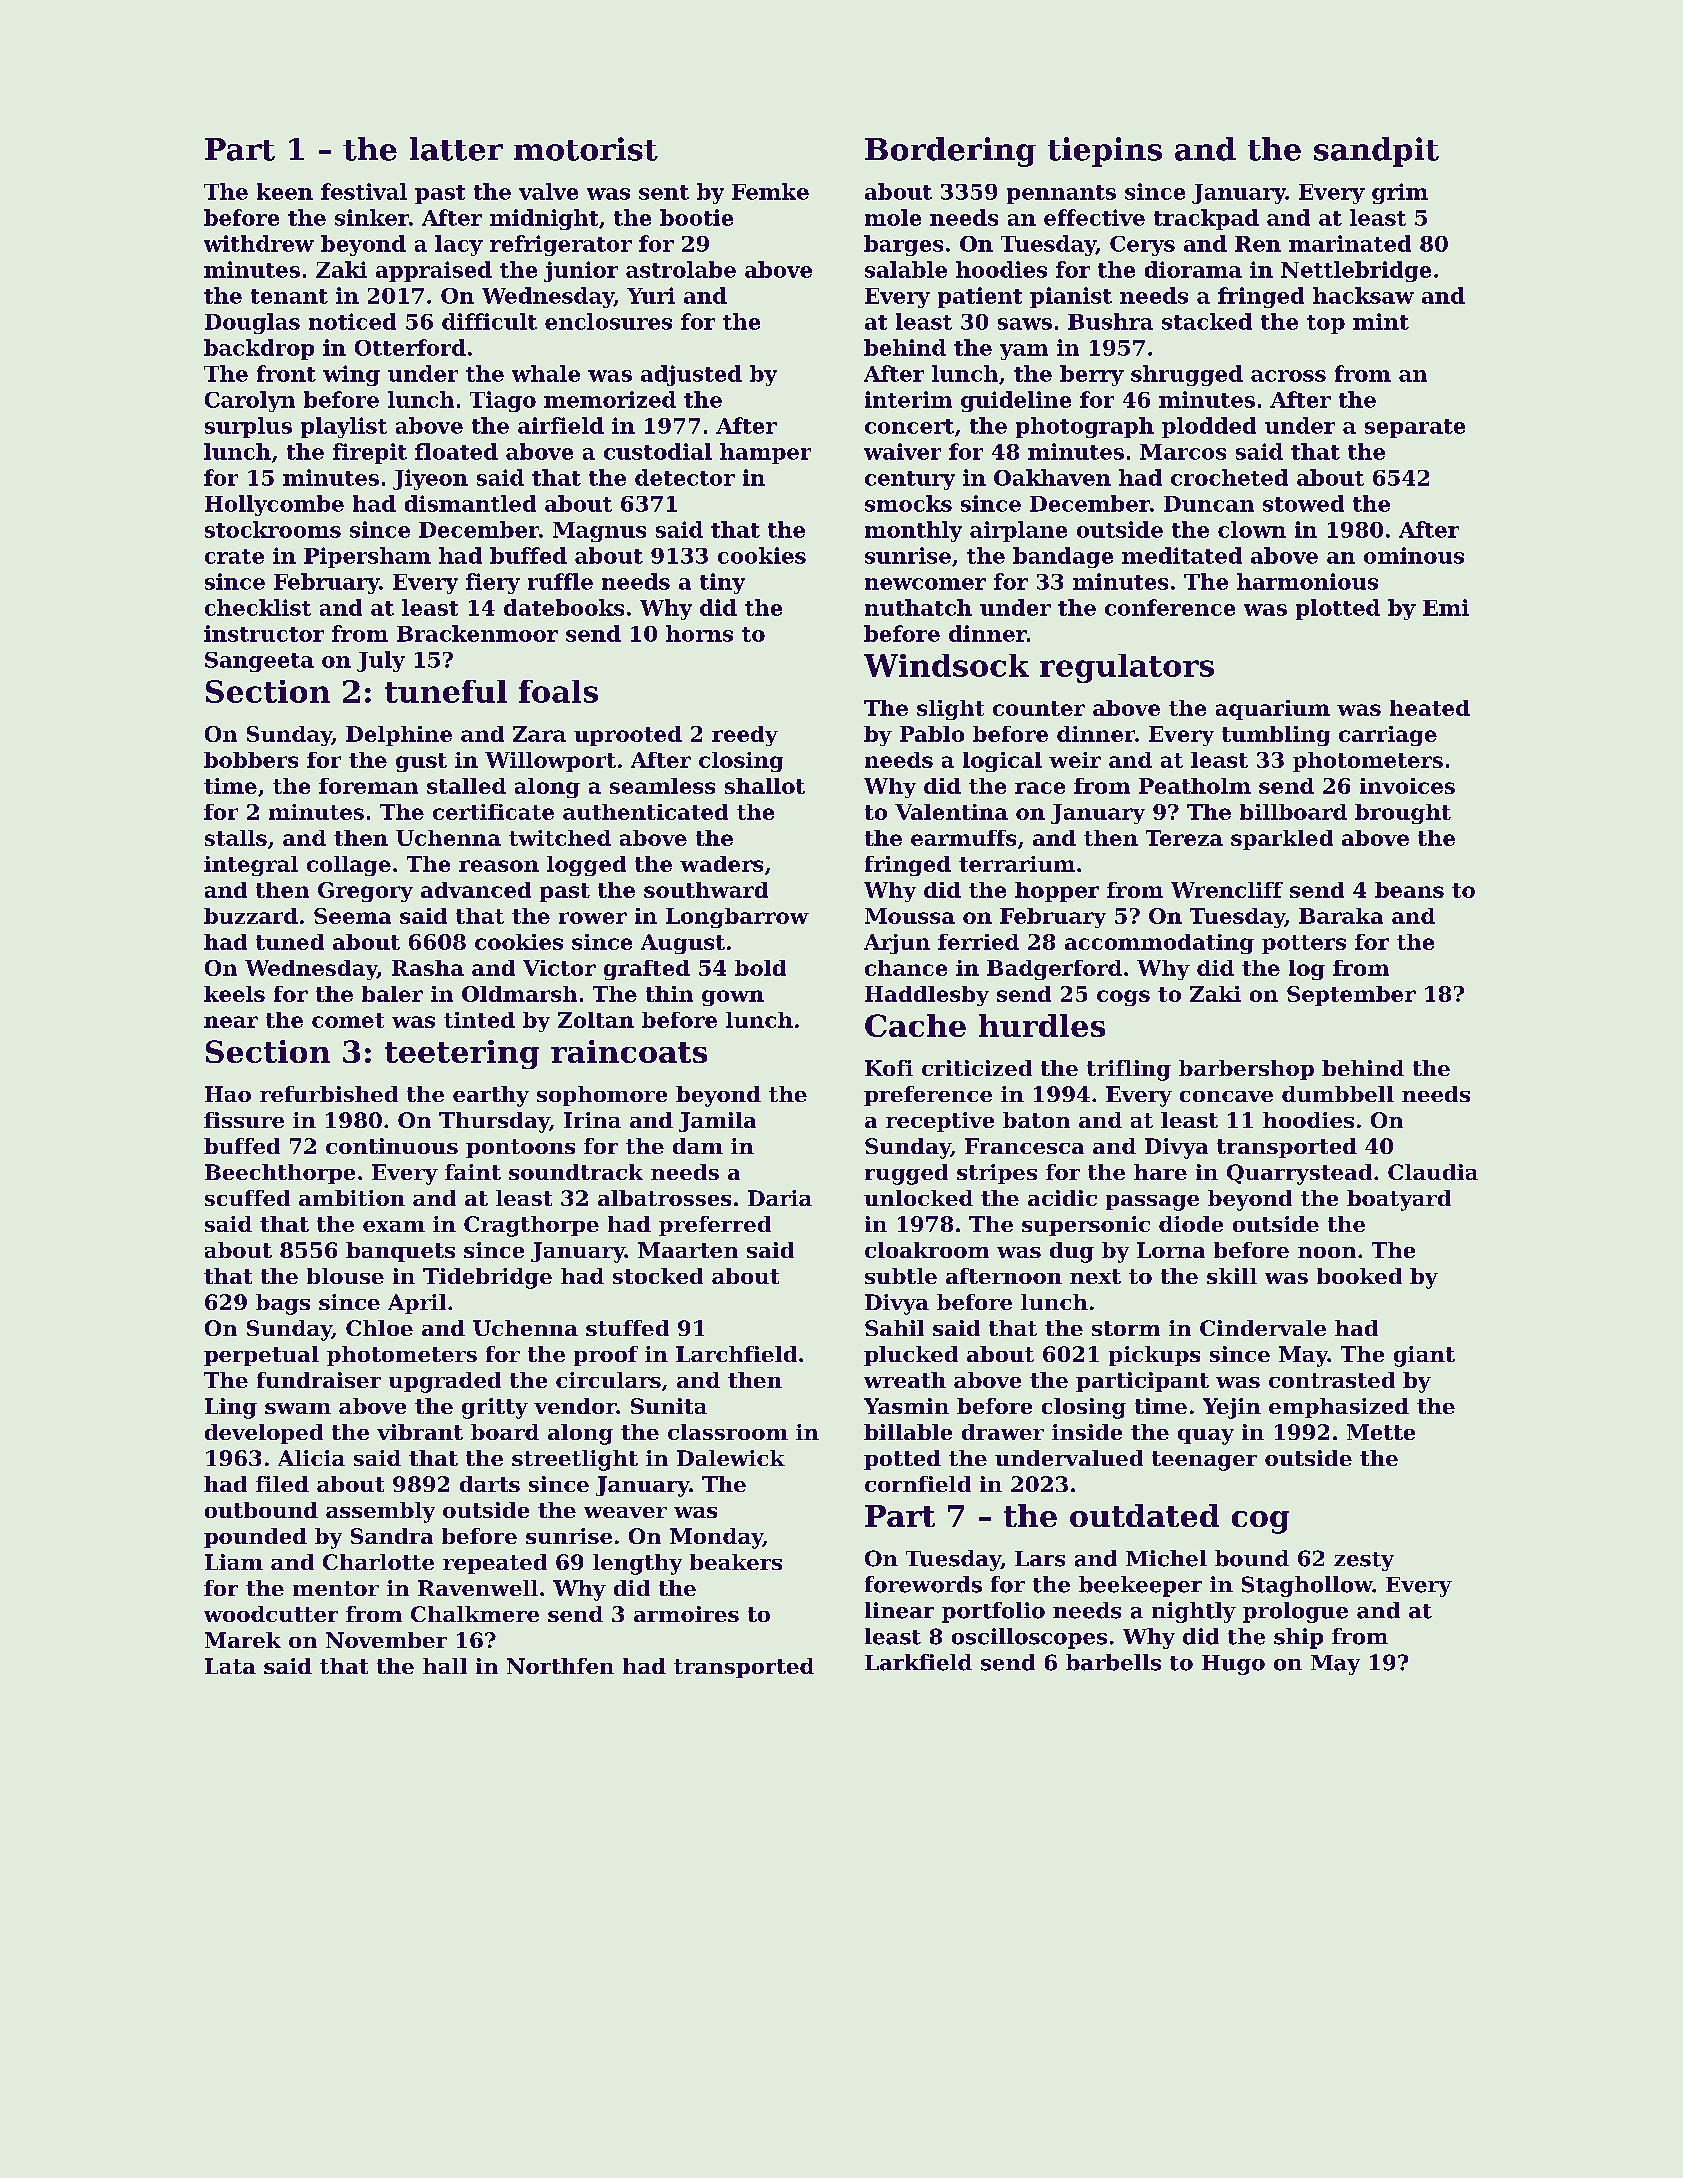  Describe the element at coordinates (906, 269) in the screenshot. I see `salable` at that location.
